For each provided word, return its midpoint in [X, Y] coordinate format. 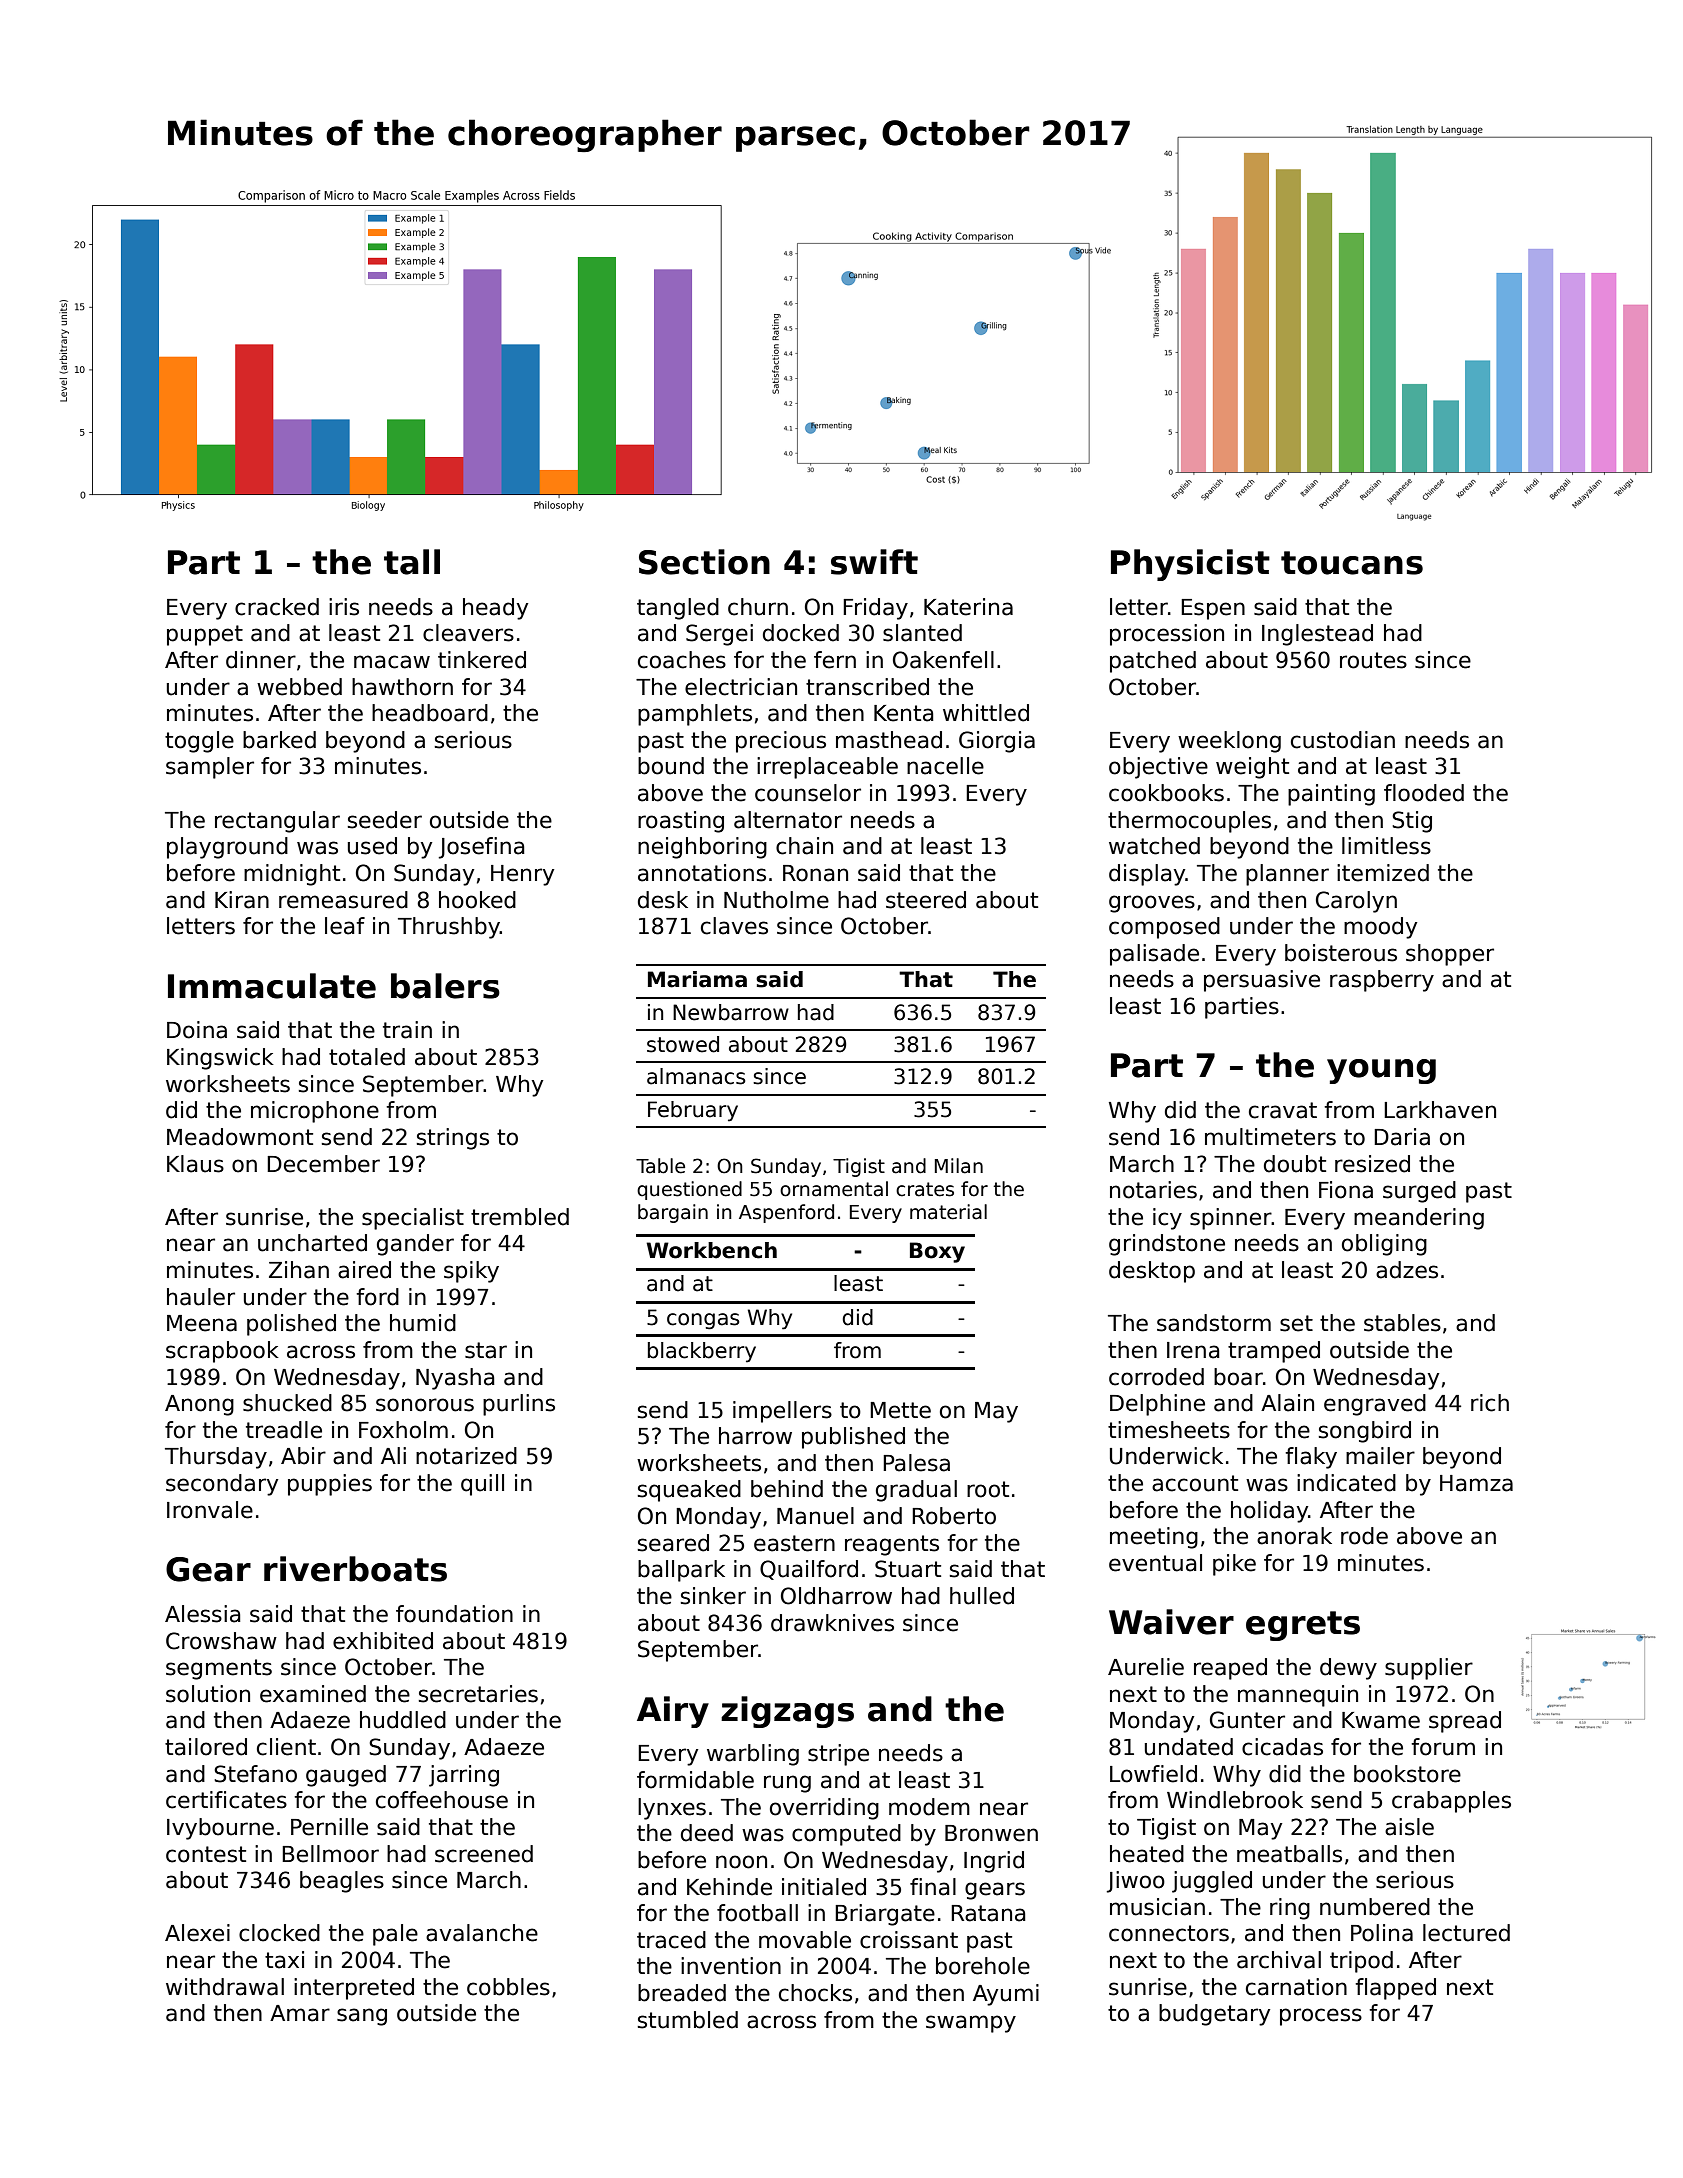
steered [926, 900]
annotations [702, 873]
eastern [794, 1543]
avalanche [482, 1933]
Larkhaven [1440, 1110]
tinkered [482, 660]
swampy [971, 2024]
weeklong [1229, 742]
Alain [1287, 1403]
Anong [199, 1405]
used [372, 846]
